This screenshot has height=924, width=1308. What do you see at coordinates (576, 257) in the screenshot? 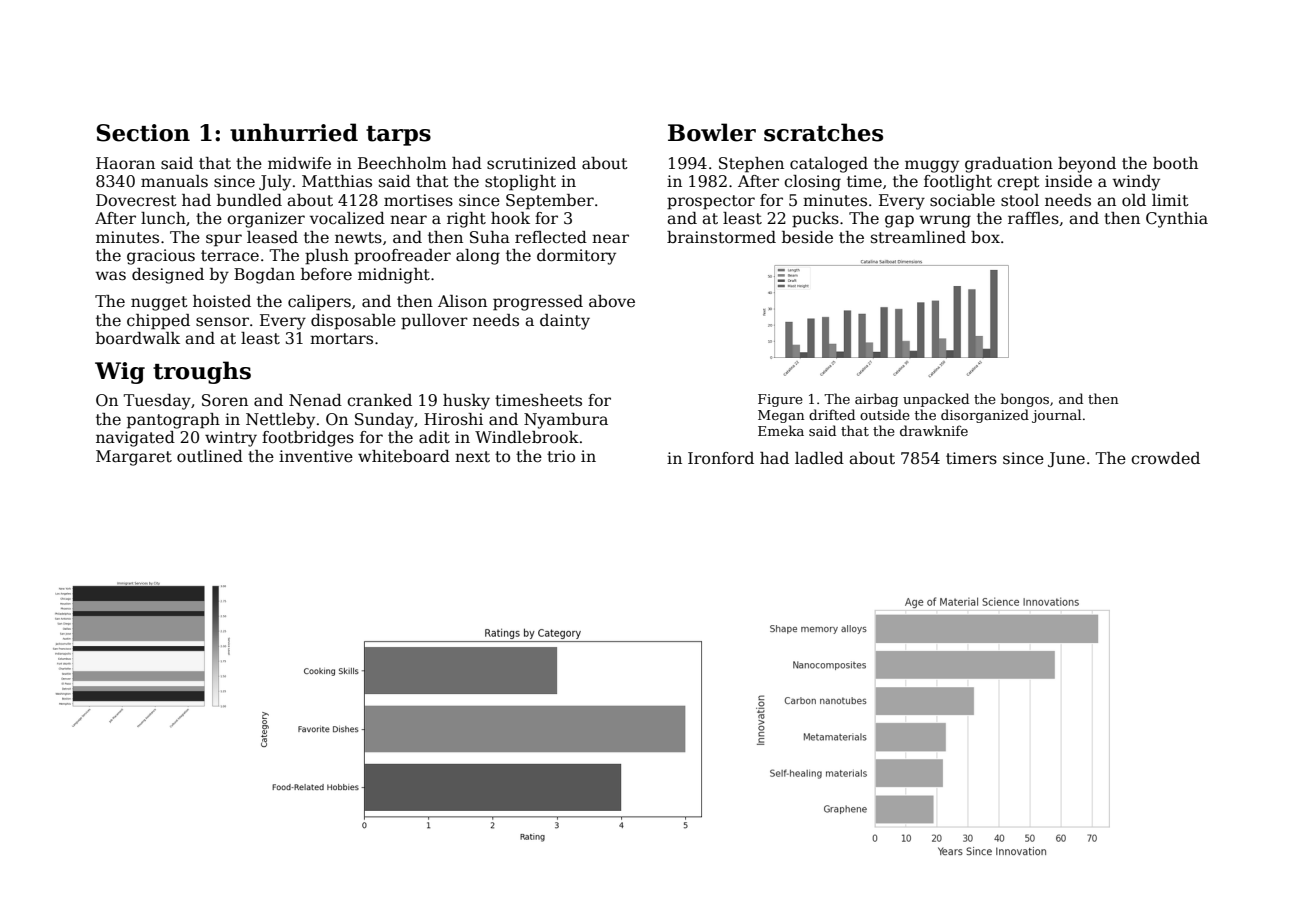
I see `dormitory` at bounding box center [576, 257].
